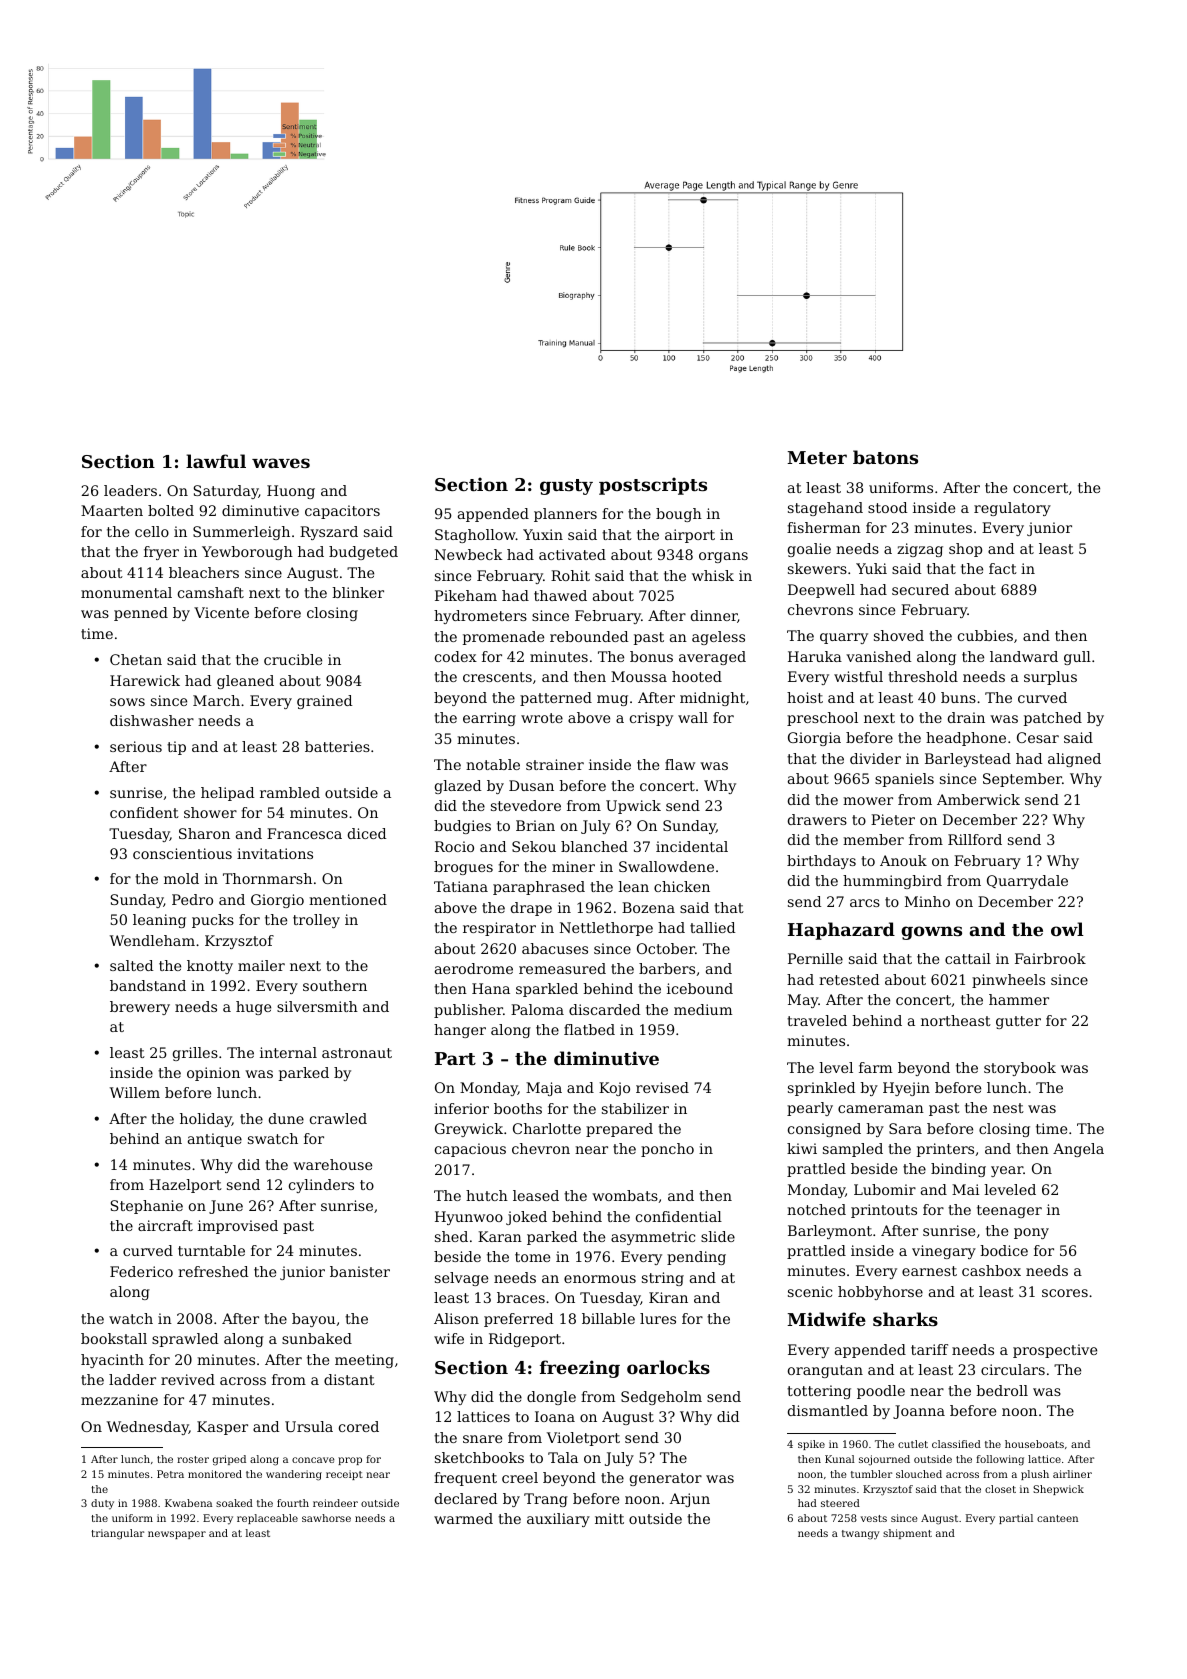  What do you see at coordinates (131, 965) in the image?
I see `salted` at bounding box center [131, 965].
